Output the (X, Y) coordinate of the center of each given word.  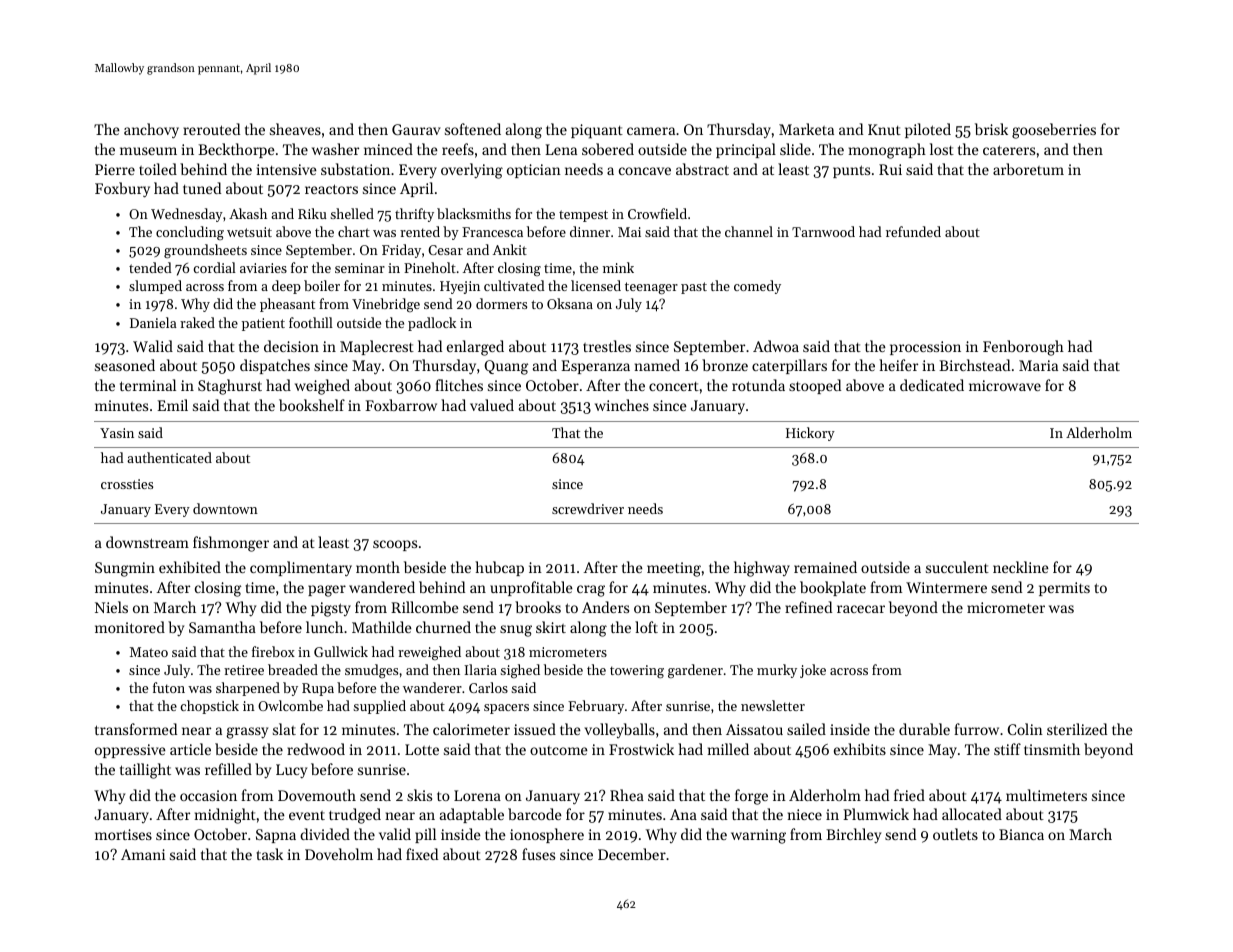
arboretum (1028, 169)
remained (825, 567)
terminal (148, 385)
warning (758, 836)
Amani (143, 854)
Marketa (806, 129)
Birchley (853, 835)
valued (492, 405)
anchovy (151, 131)
